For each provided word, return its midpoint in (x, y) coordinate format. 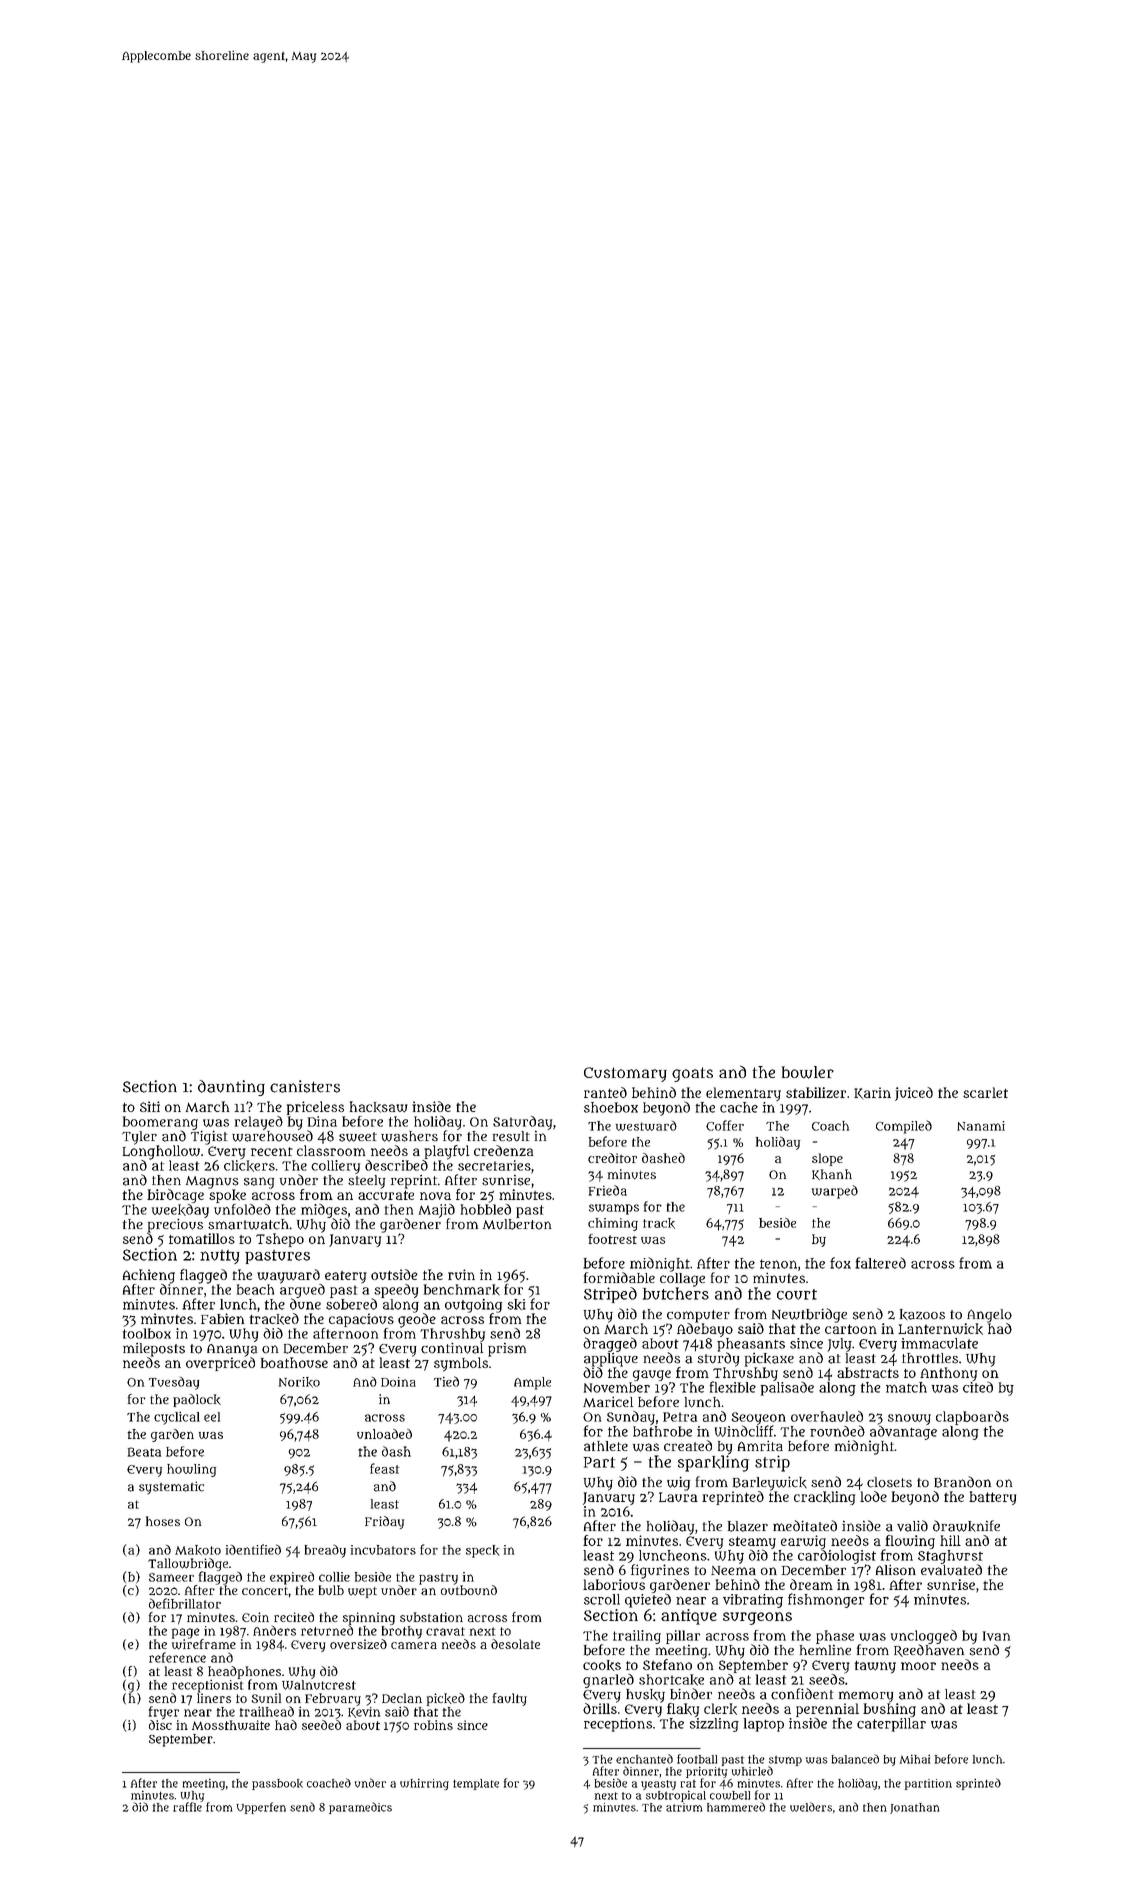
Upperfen (261, 1808)
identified (253, 1549)
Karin (872, 1093)
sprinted (978, 1784)
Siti (150, 1106)
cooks (602, 1665)
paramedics (360, 1808)
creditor (612, 1158)
